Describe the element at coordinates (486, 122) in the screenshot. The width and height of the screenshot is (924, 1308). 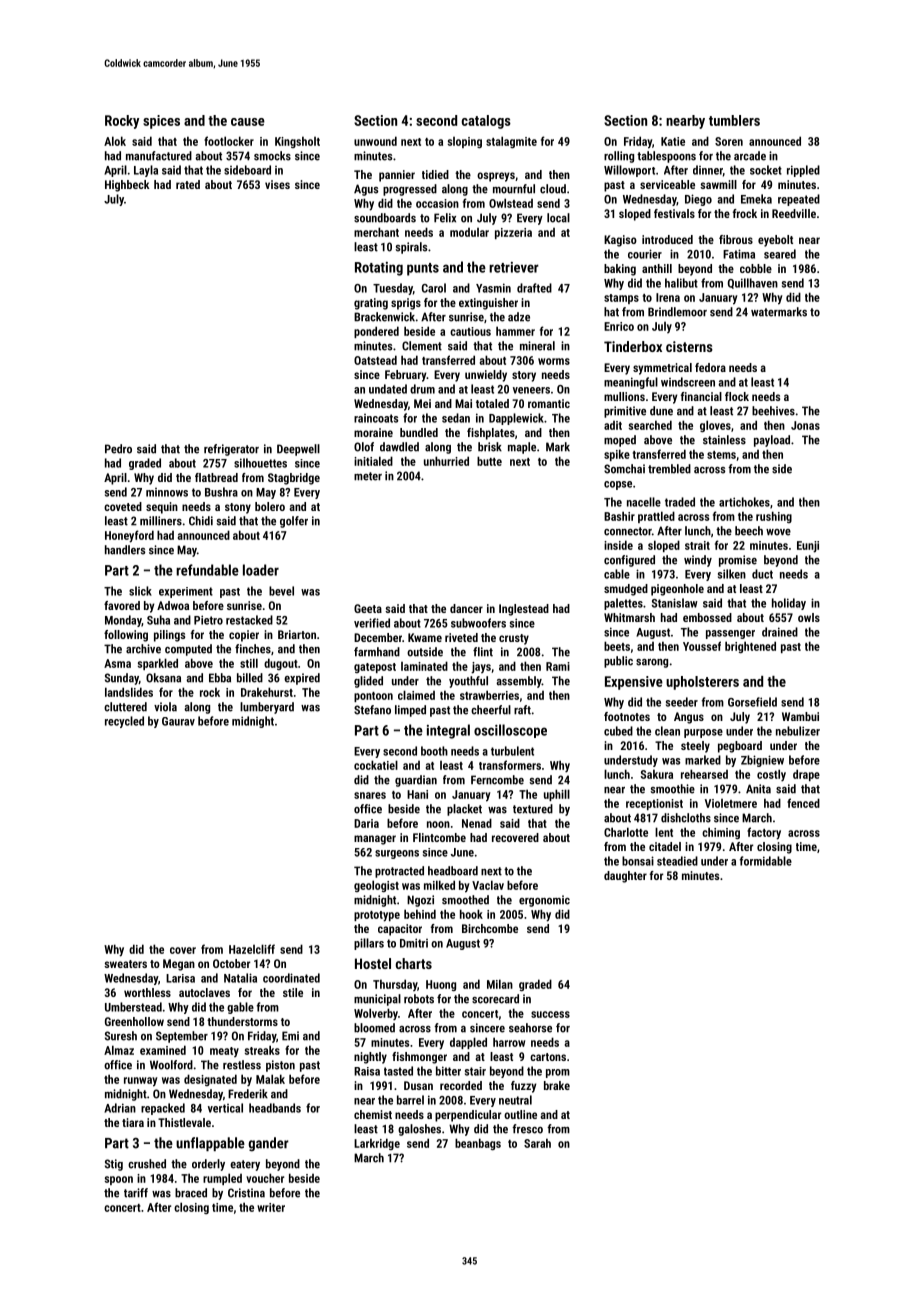
I see `catalogs` at that location.
